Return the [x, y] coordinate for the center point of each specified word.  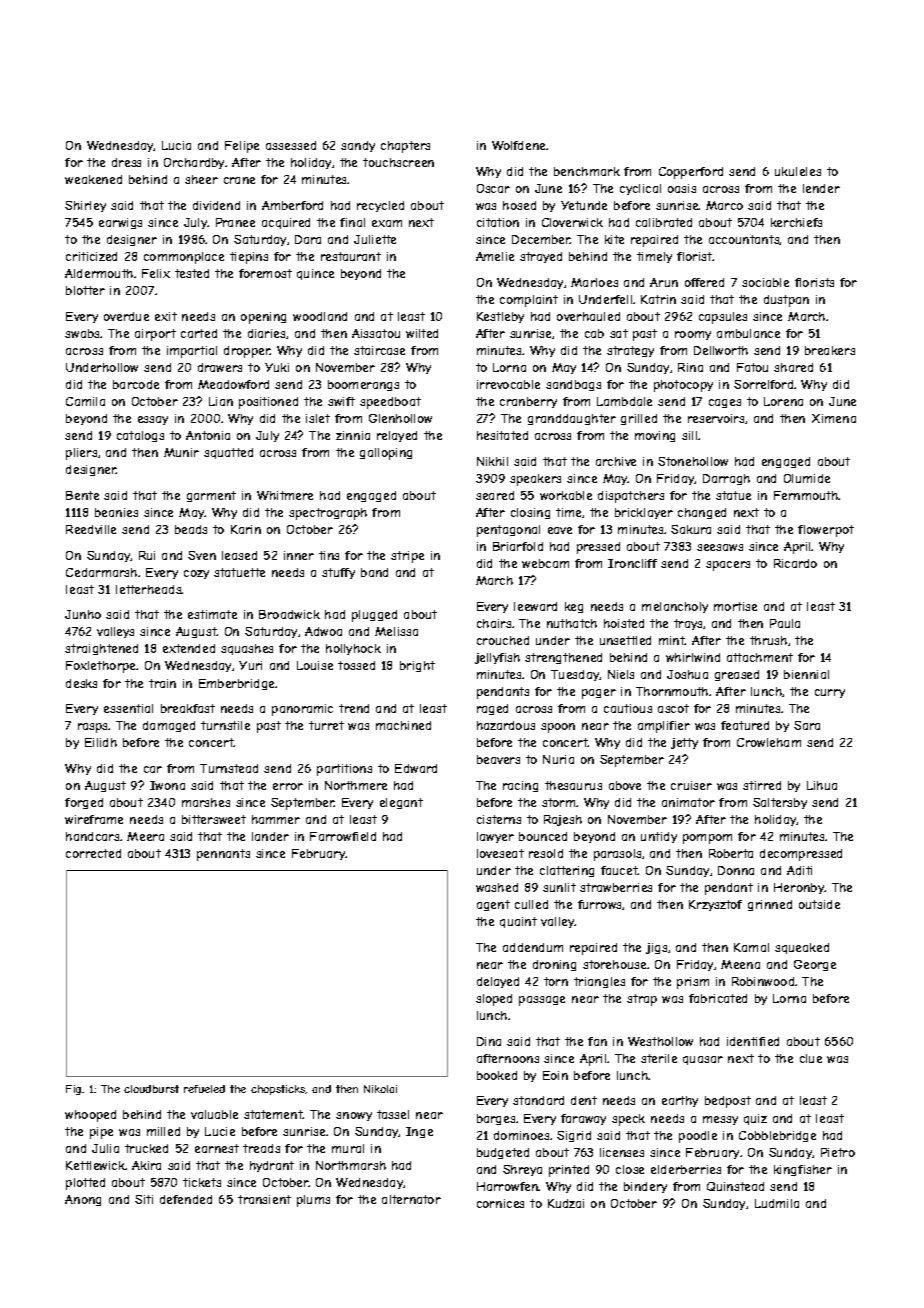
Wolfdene [519, 145]
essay [153, 420]
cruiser [691, 785]
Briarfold [518, 546]
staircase [379, 350]
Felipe [242, 147]
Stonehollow [693, 461]
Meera [145, 836]
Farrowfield [343, 836]
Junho [83, 614]
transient [264, 1199]
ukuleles [798, 171]
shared [793, 367]
